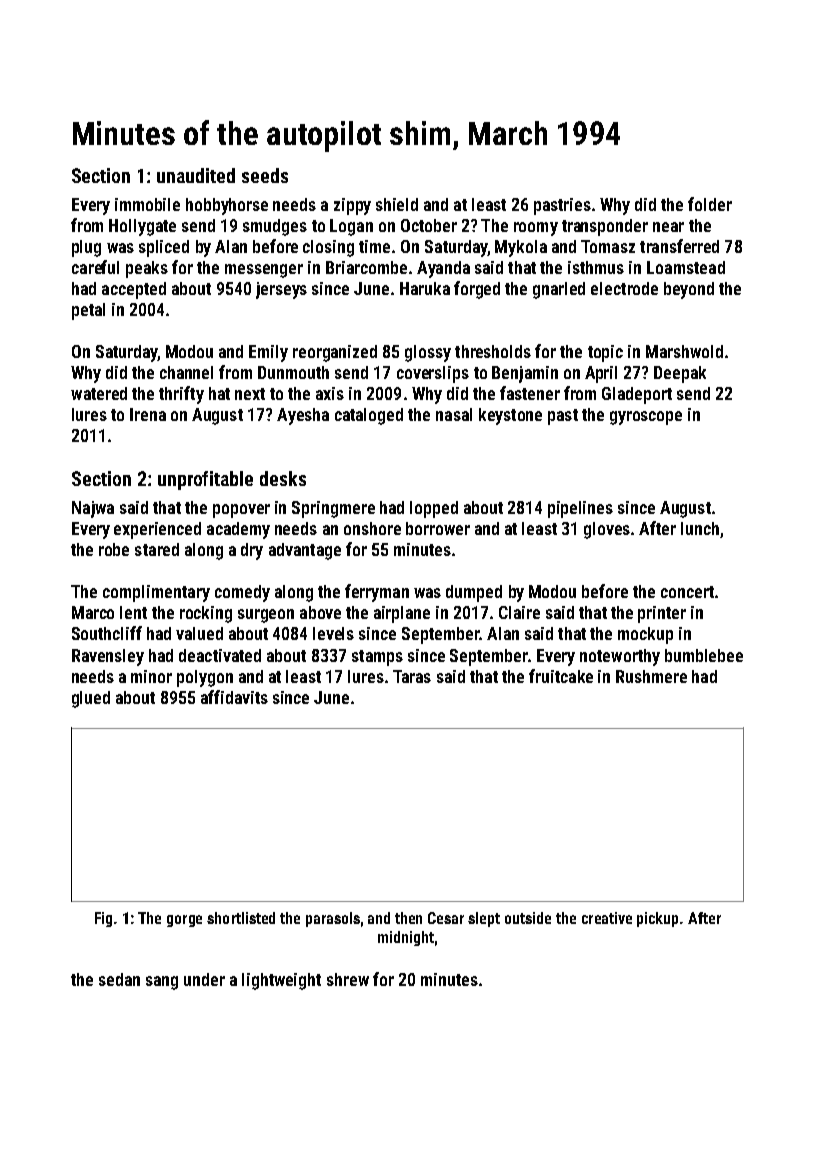 This screenshot has width=815, height=1157. I want to click on glued, so click(91, 699).
